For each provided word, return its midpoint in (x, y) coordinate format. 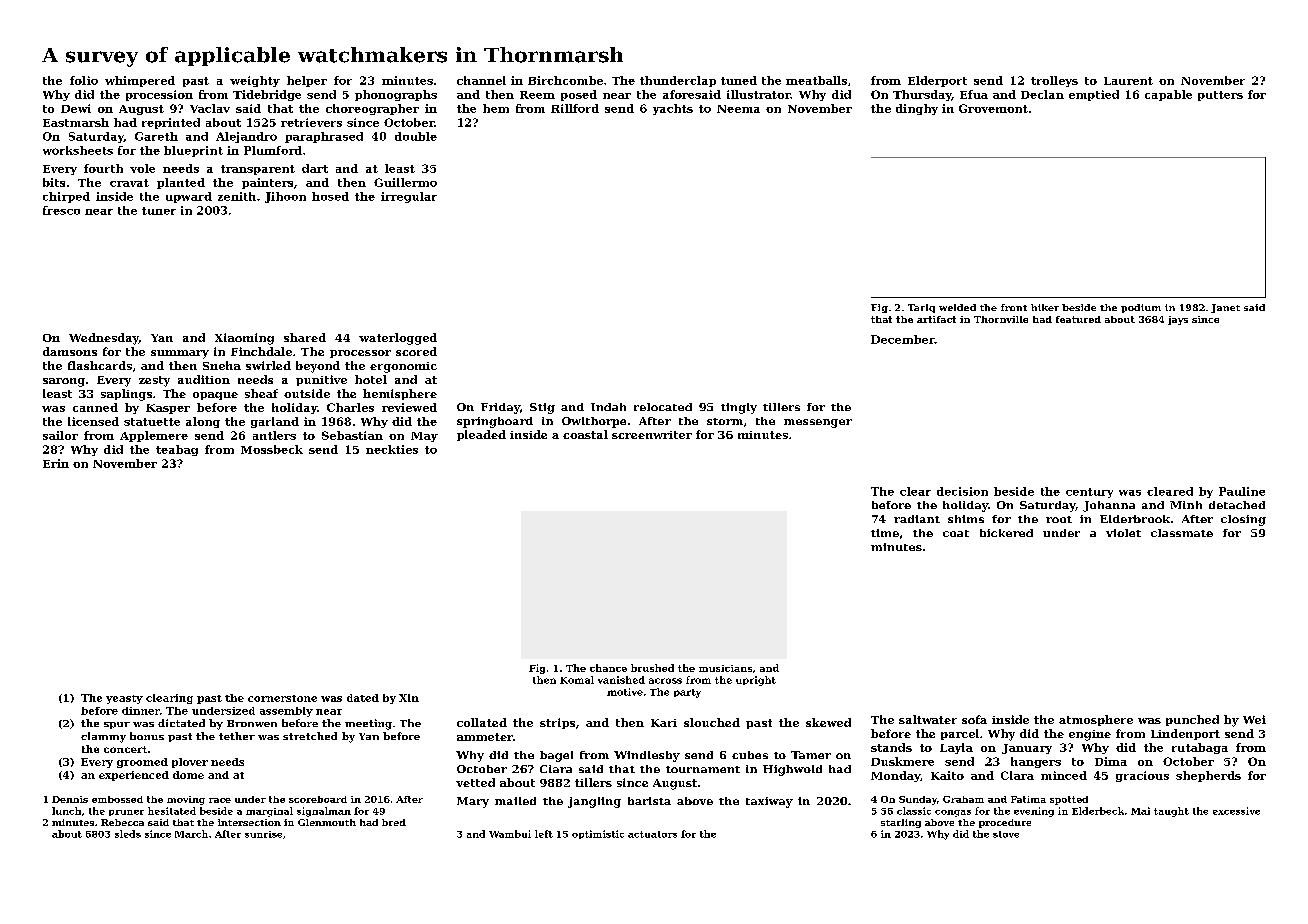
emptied (1094, 95)
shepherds (1208, 776)
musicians (725, 668)
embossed (117, 799)
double (416, 136)
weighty (255, 81)
